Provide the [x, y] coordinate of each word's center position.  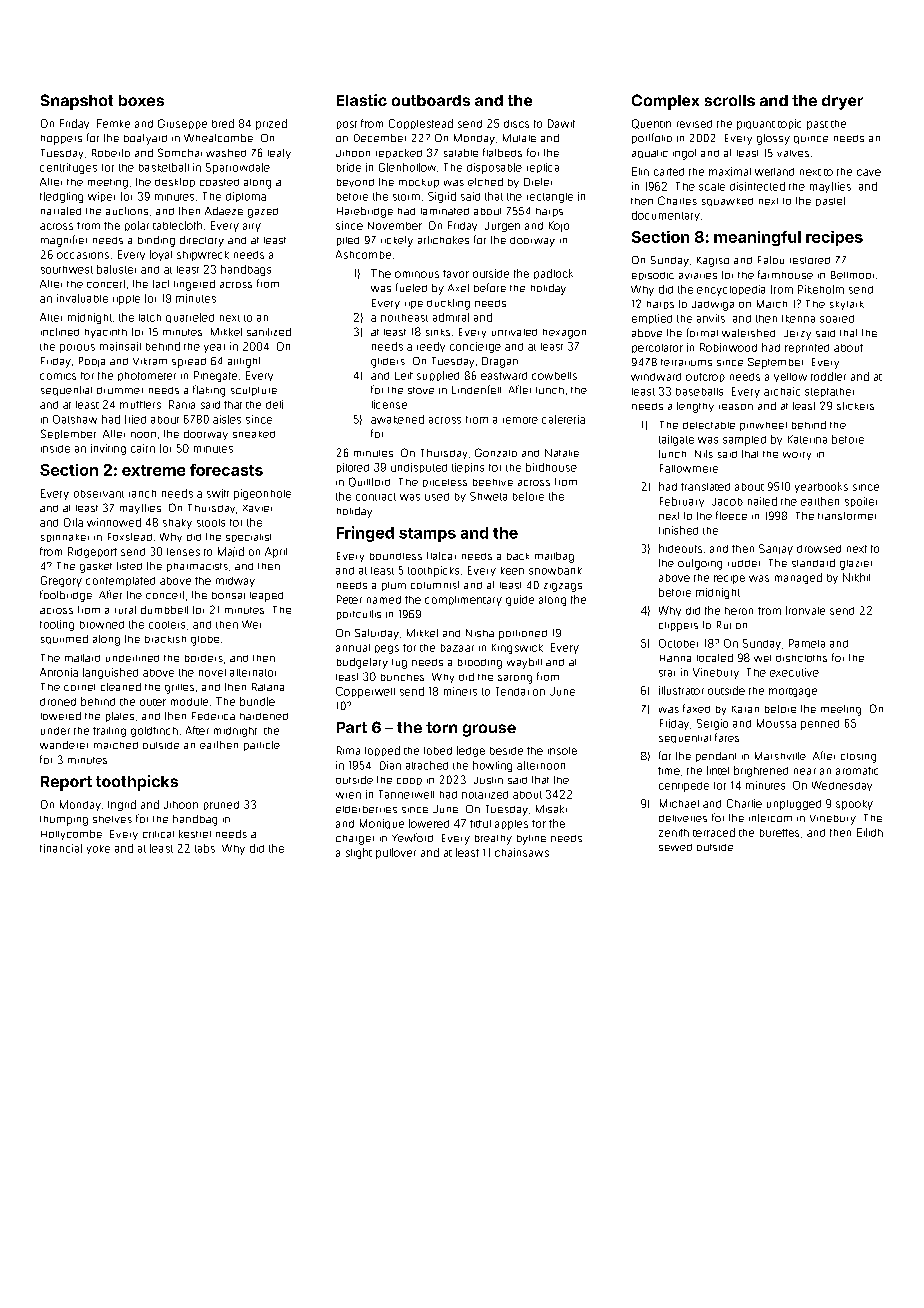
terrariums [686, 362]
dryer [842, 102]
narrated [61, 211]
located [715, 658]
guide [520, 600]
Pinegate [215, 376]
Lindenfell [476, 389]
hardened [264, 716]
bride [349, 167]
